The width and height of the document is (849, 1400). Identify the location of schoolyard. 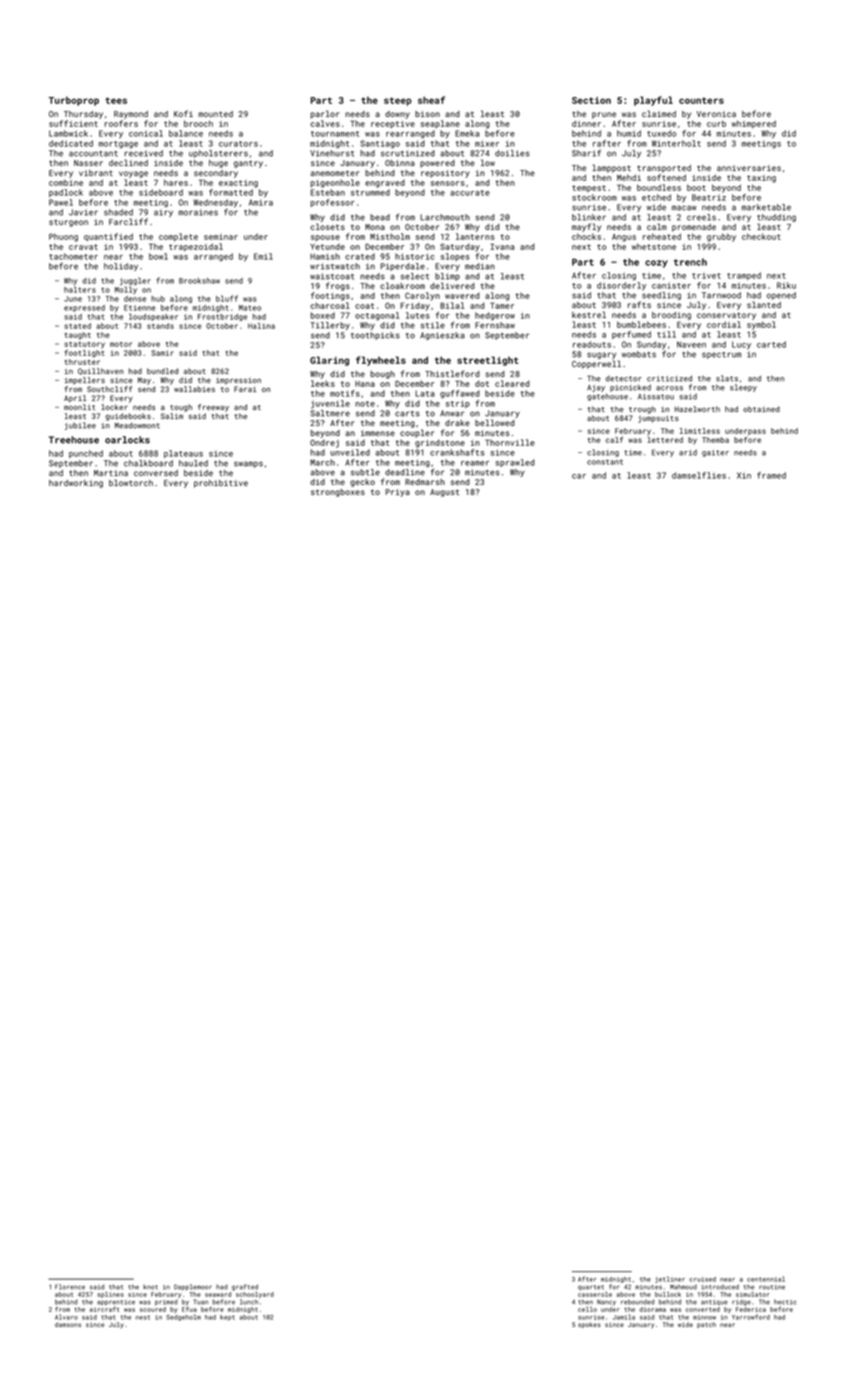
(255, 1295).
